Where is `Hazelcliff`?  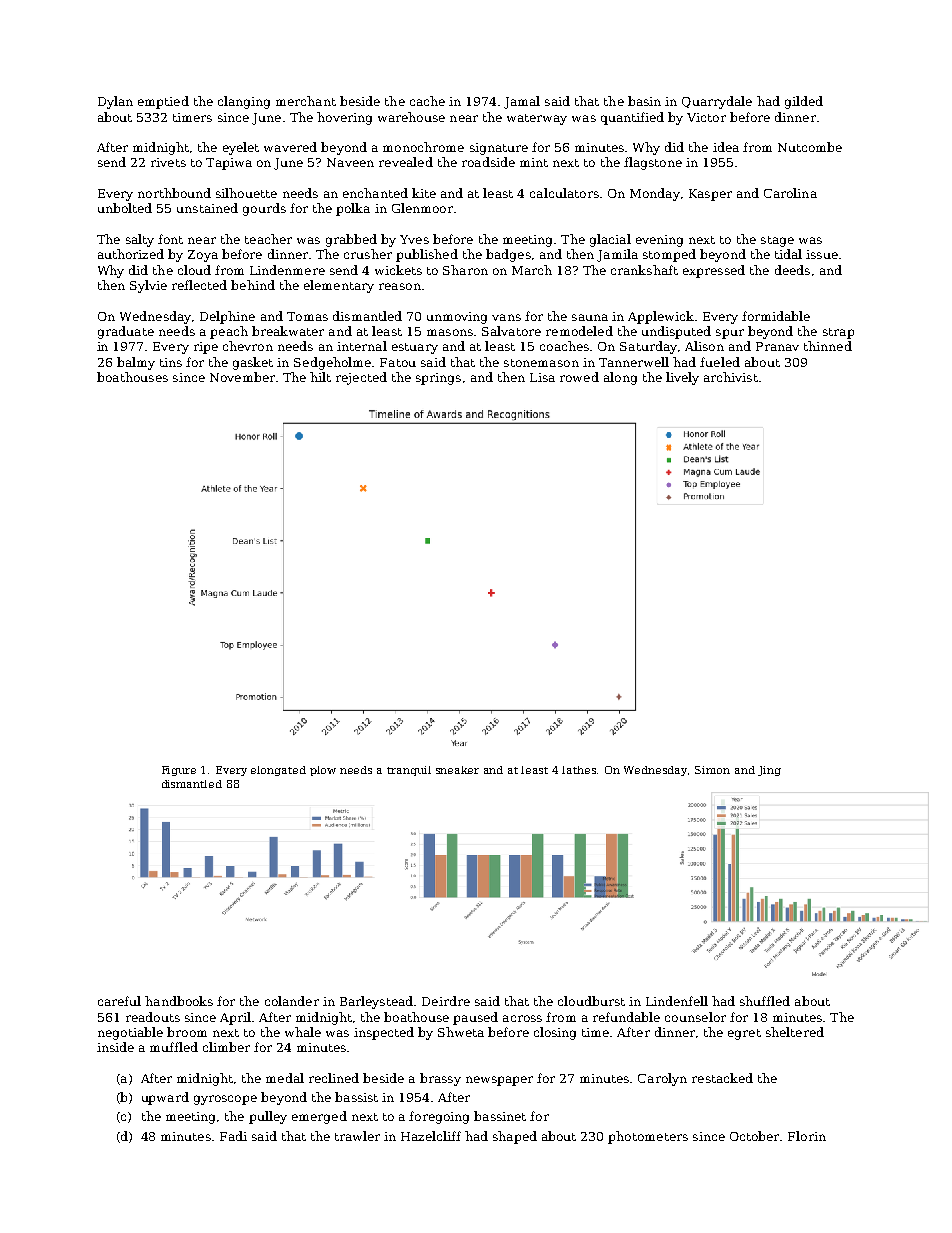 Hazelcliff is located at coordinates (431, 1136).
